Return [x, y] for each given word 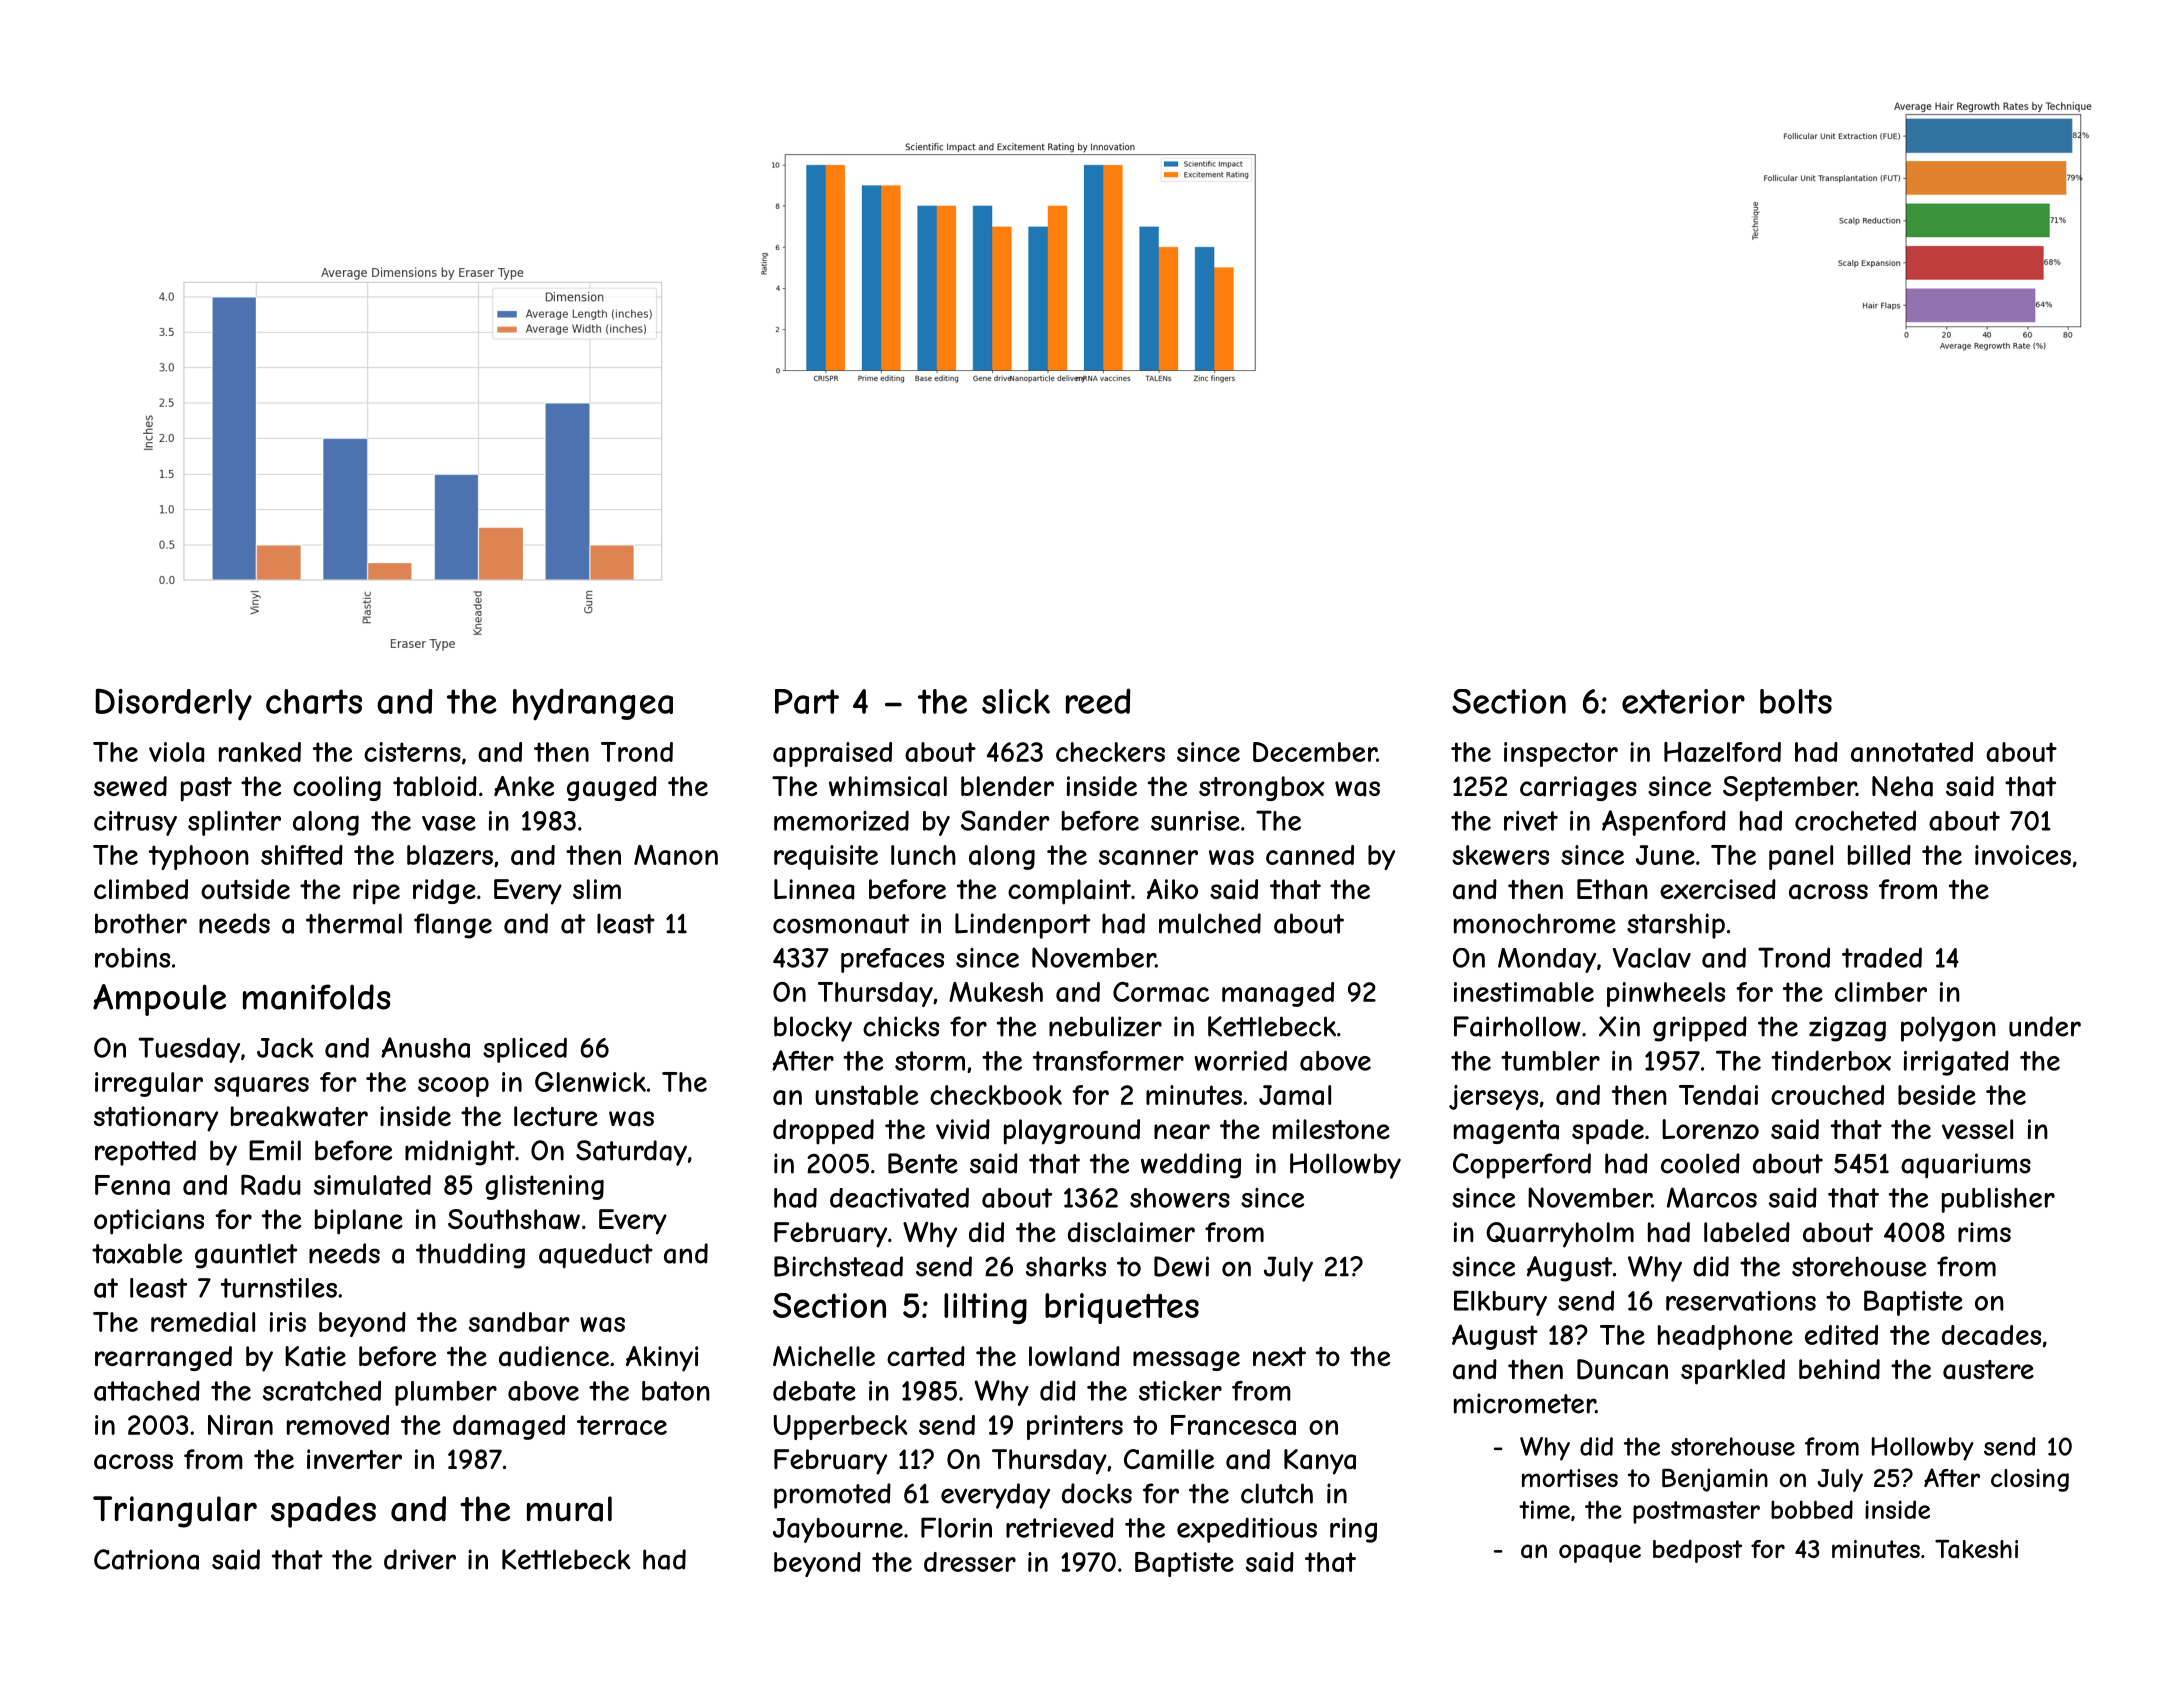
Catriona [146, 1559]
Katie [315, 1356]
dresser [970, 1562]
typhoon [199, 857]
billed [1879, 855]
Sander [1005, 820]
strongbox [1261, 788]
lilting [985, 1308]
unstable [866, 1095]
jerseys [1493, 1097]
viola [176, 752]
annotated [1912, 752]
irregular [149, 1084]
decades [1991, 1335]
